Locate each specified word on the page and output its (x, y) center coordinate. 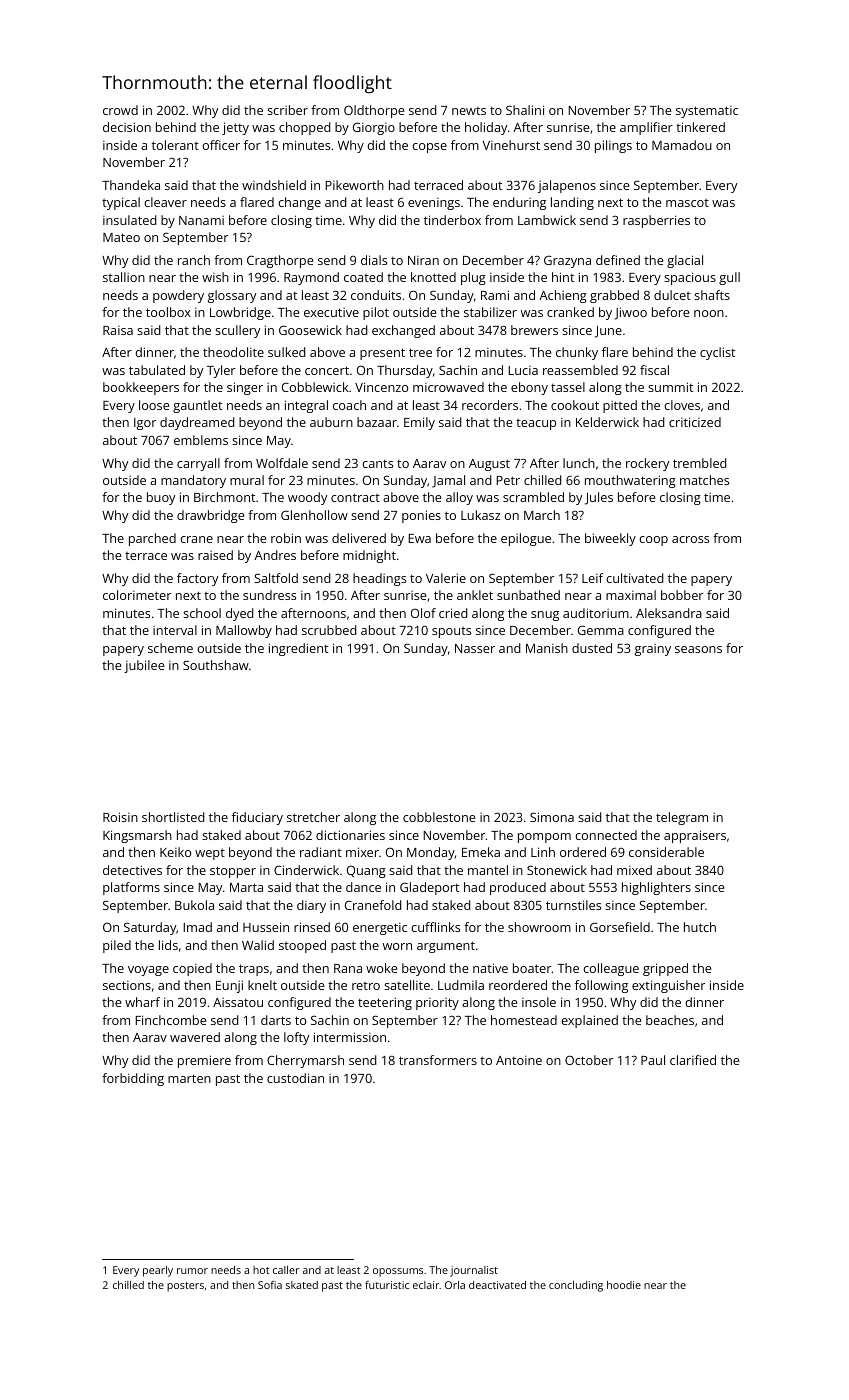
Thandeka (131, 185)
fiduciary (257, 818)
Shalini (525, 110)
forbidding (133, 1079)
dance (363, 887)
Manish (547, 648)
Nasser (475, 648)
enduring (519, 203)
